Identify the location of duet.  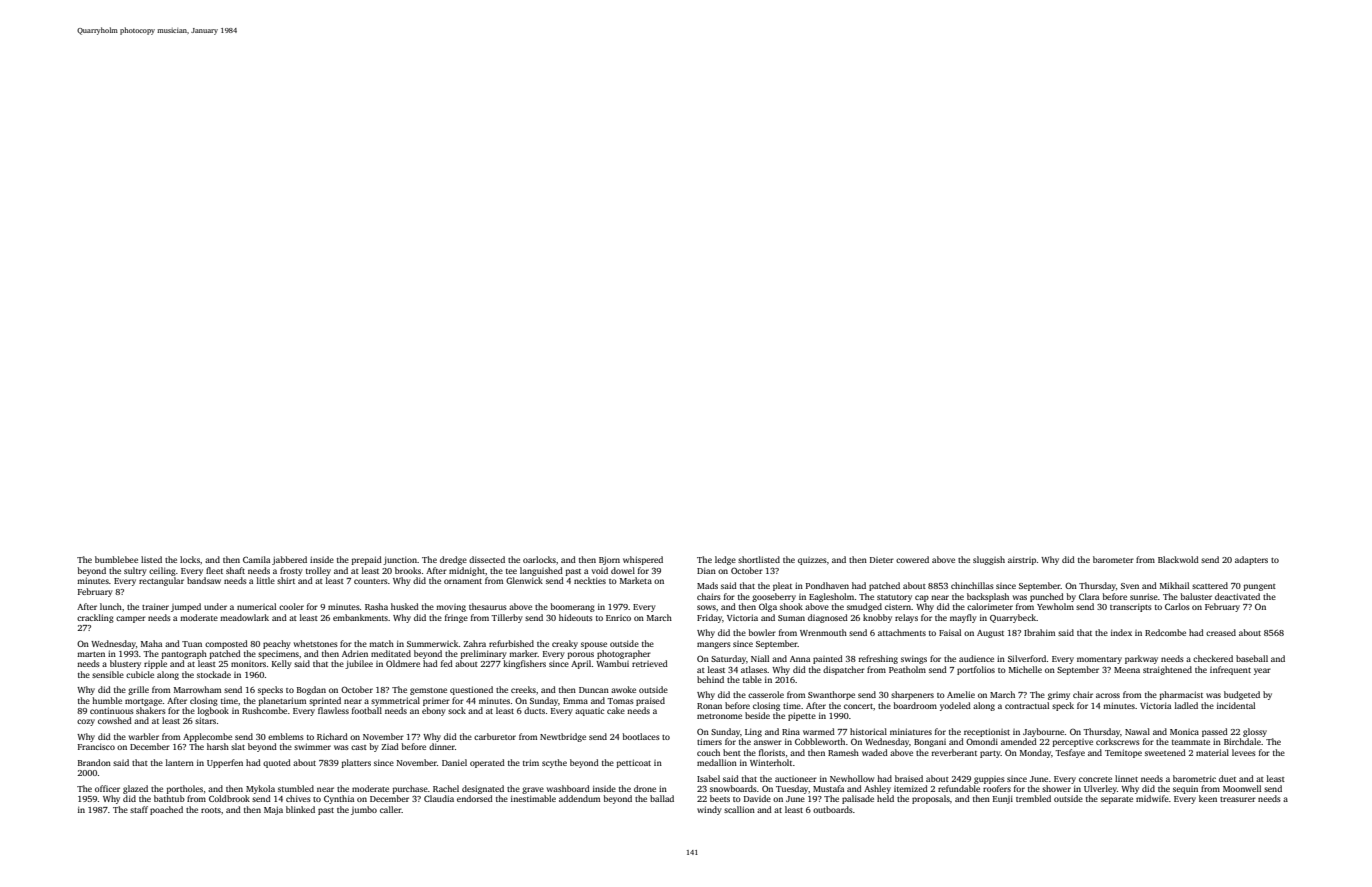
(1227, 778).
